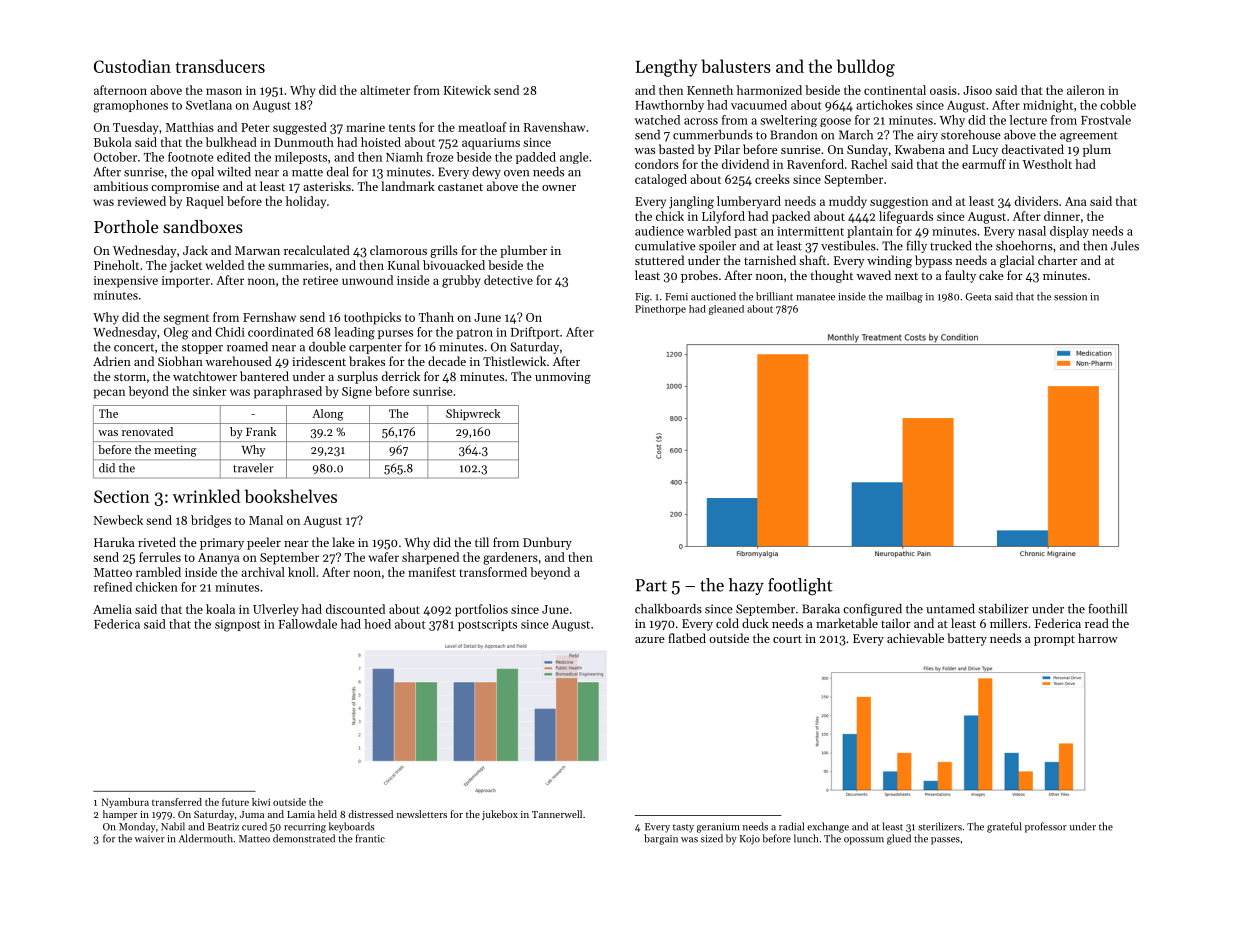  What do you see at coordinates (665, 246) in the screenshot?
I see `cumulative` at bounding box center [665, 246].
